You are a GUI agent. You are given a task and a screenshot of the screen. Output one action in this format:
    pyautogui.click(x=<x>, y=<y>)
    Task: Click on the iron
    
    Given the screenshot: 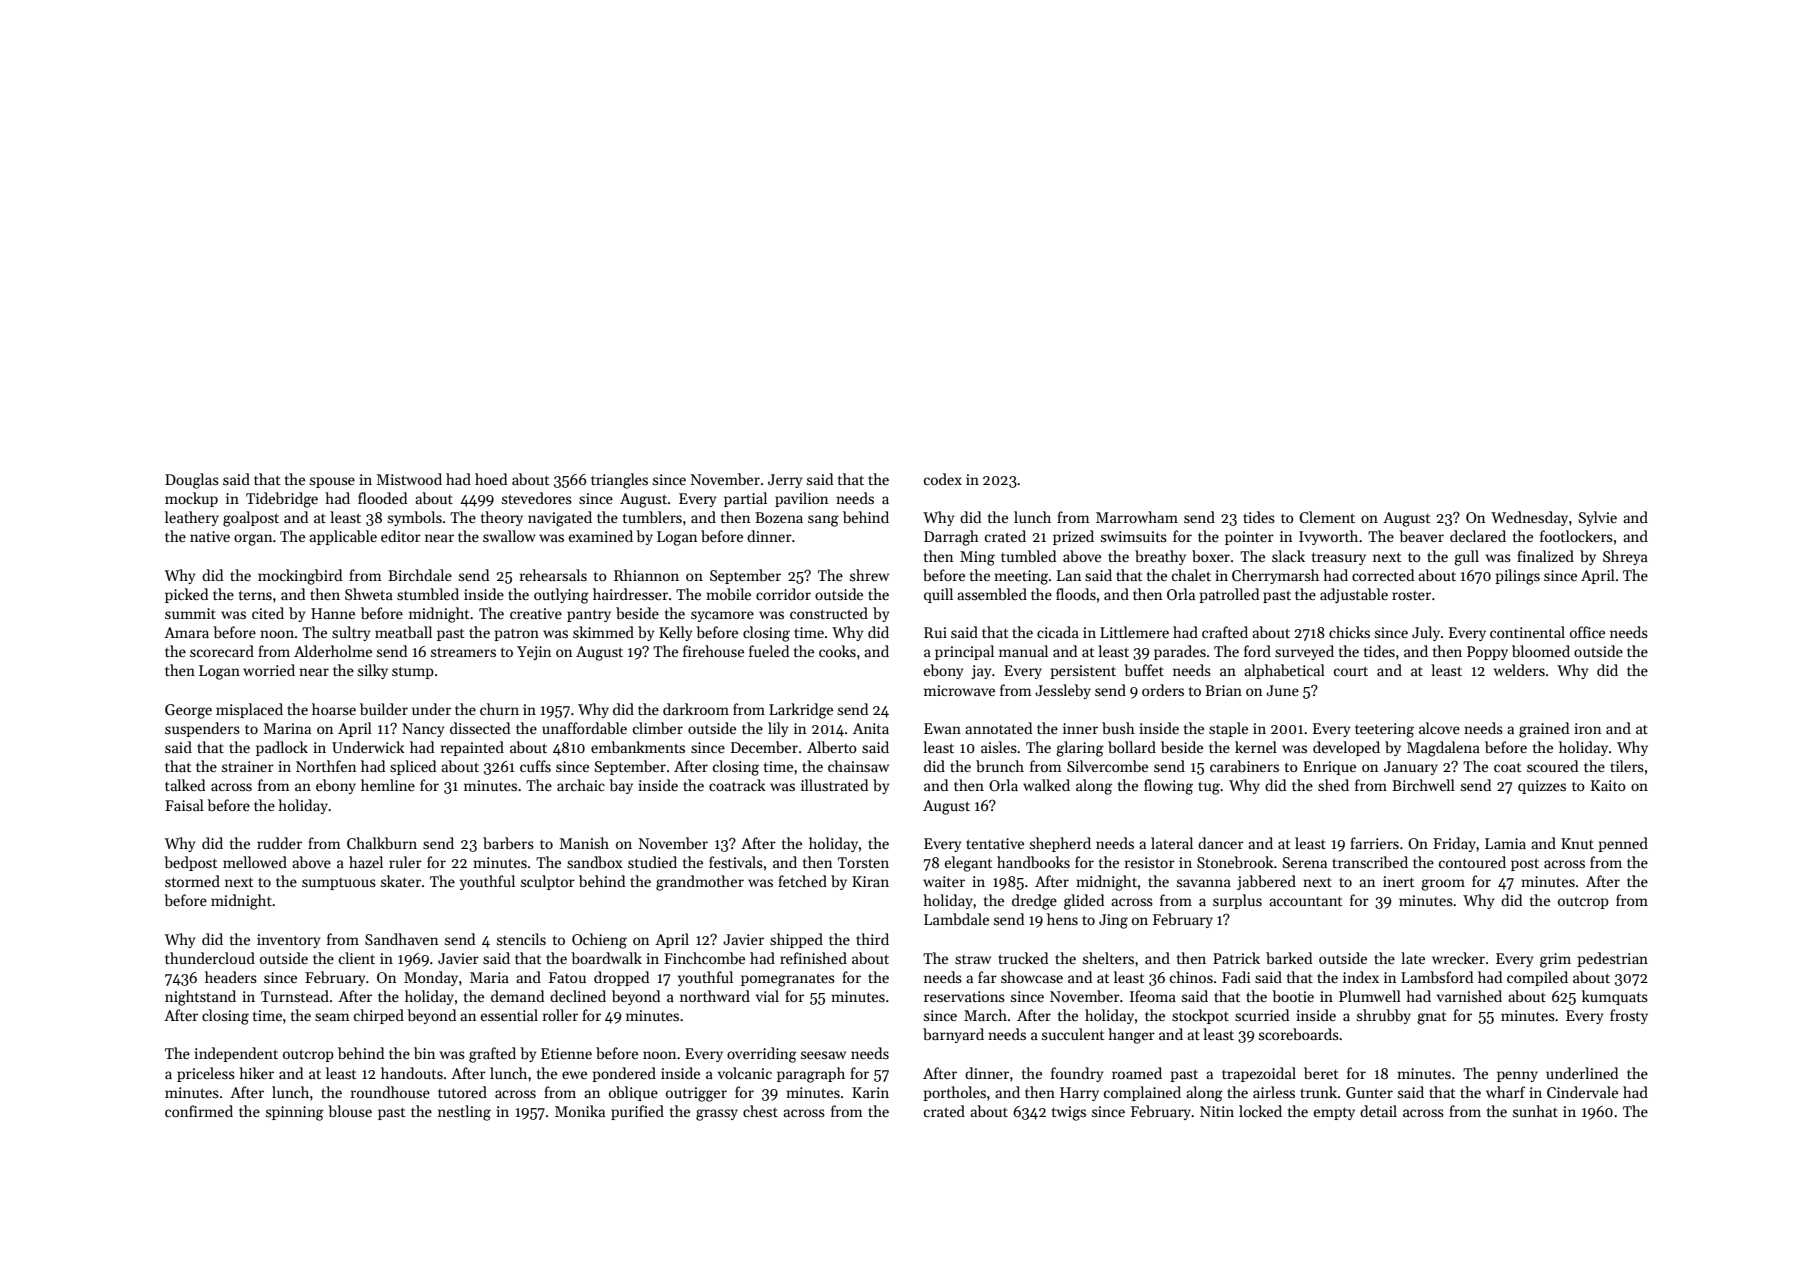 What is the action you would take?
    pyautogui.click(x=1587, y=728)
